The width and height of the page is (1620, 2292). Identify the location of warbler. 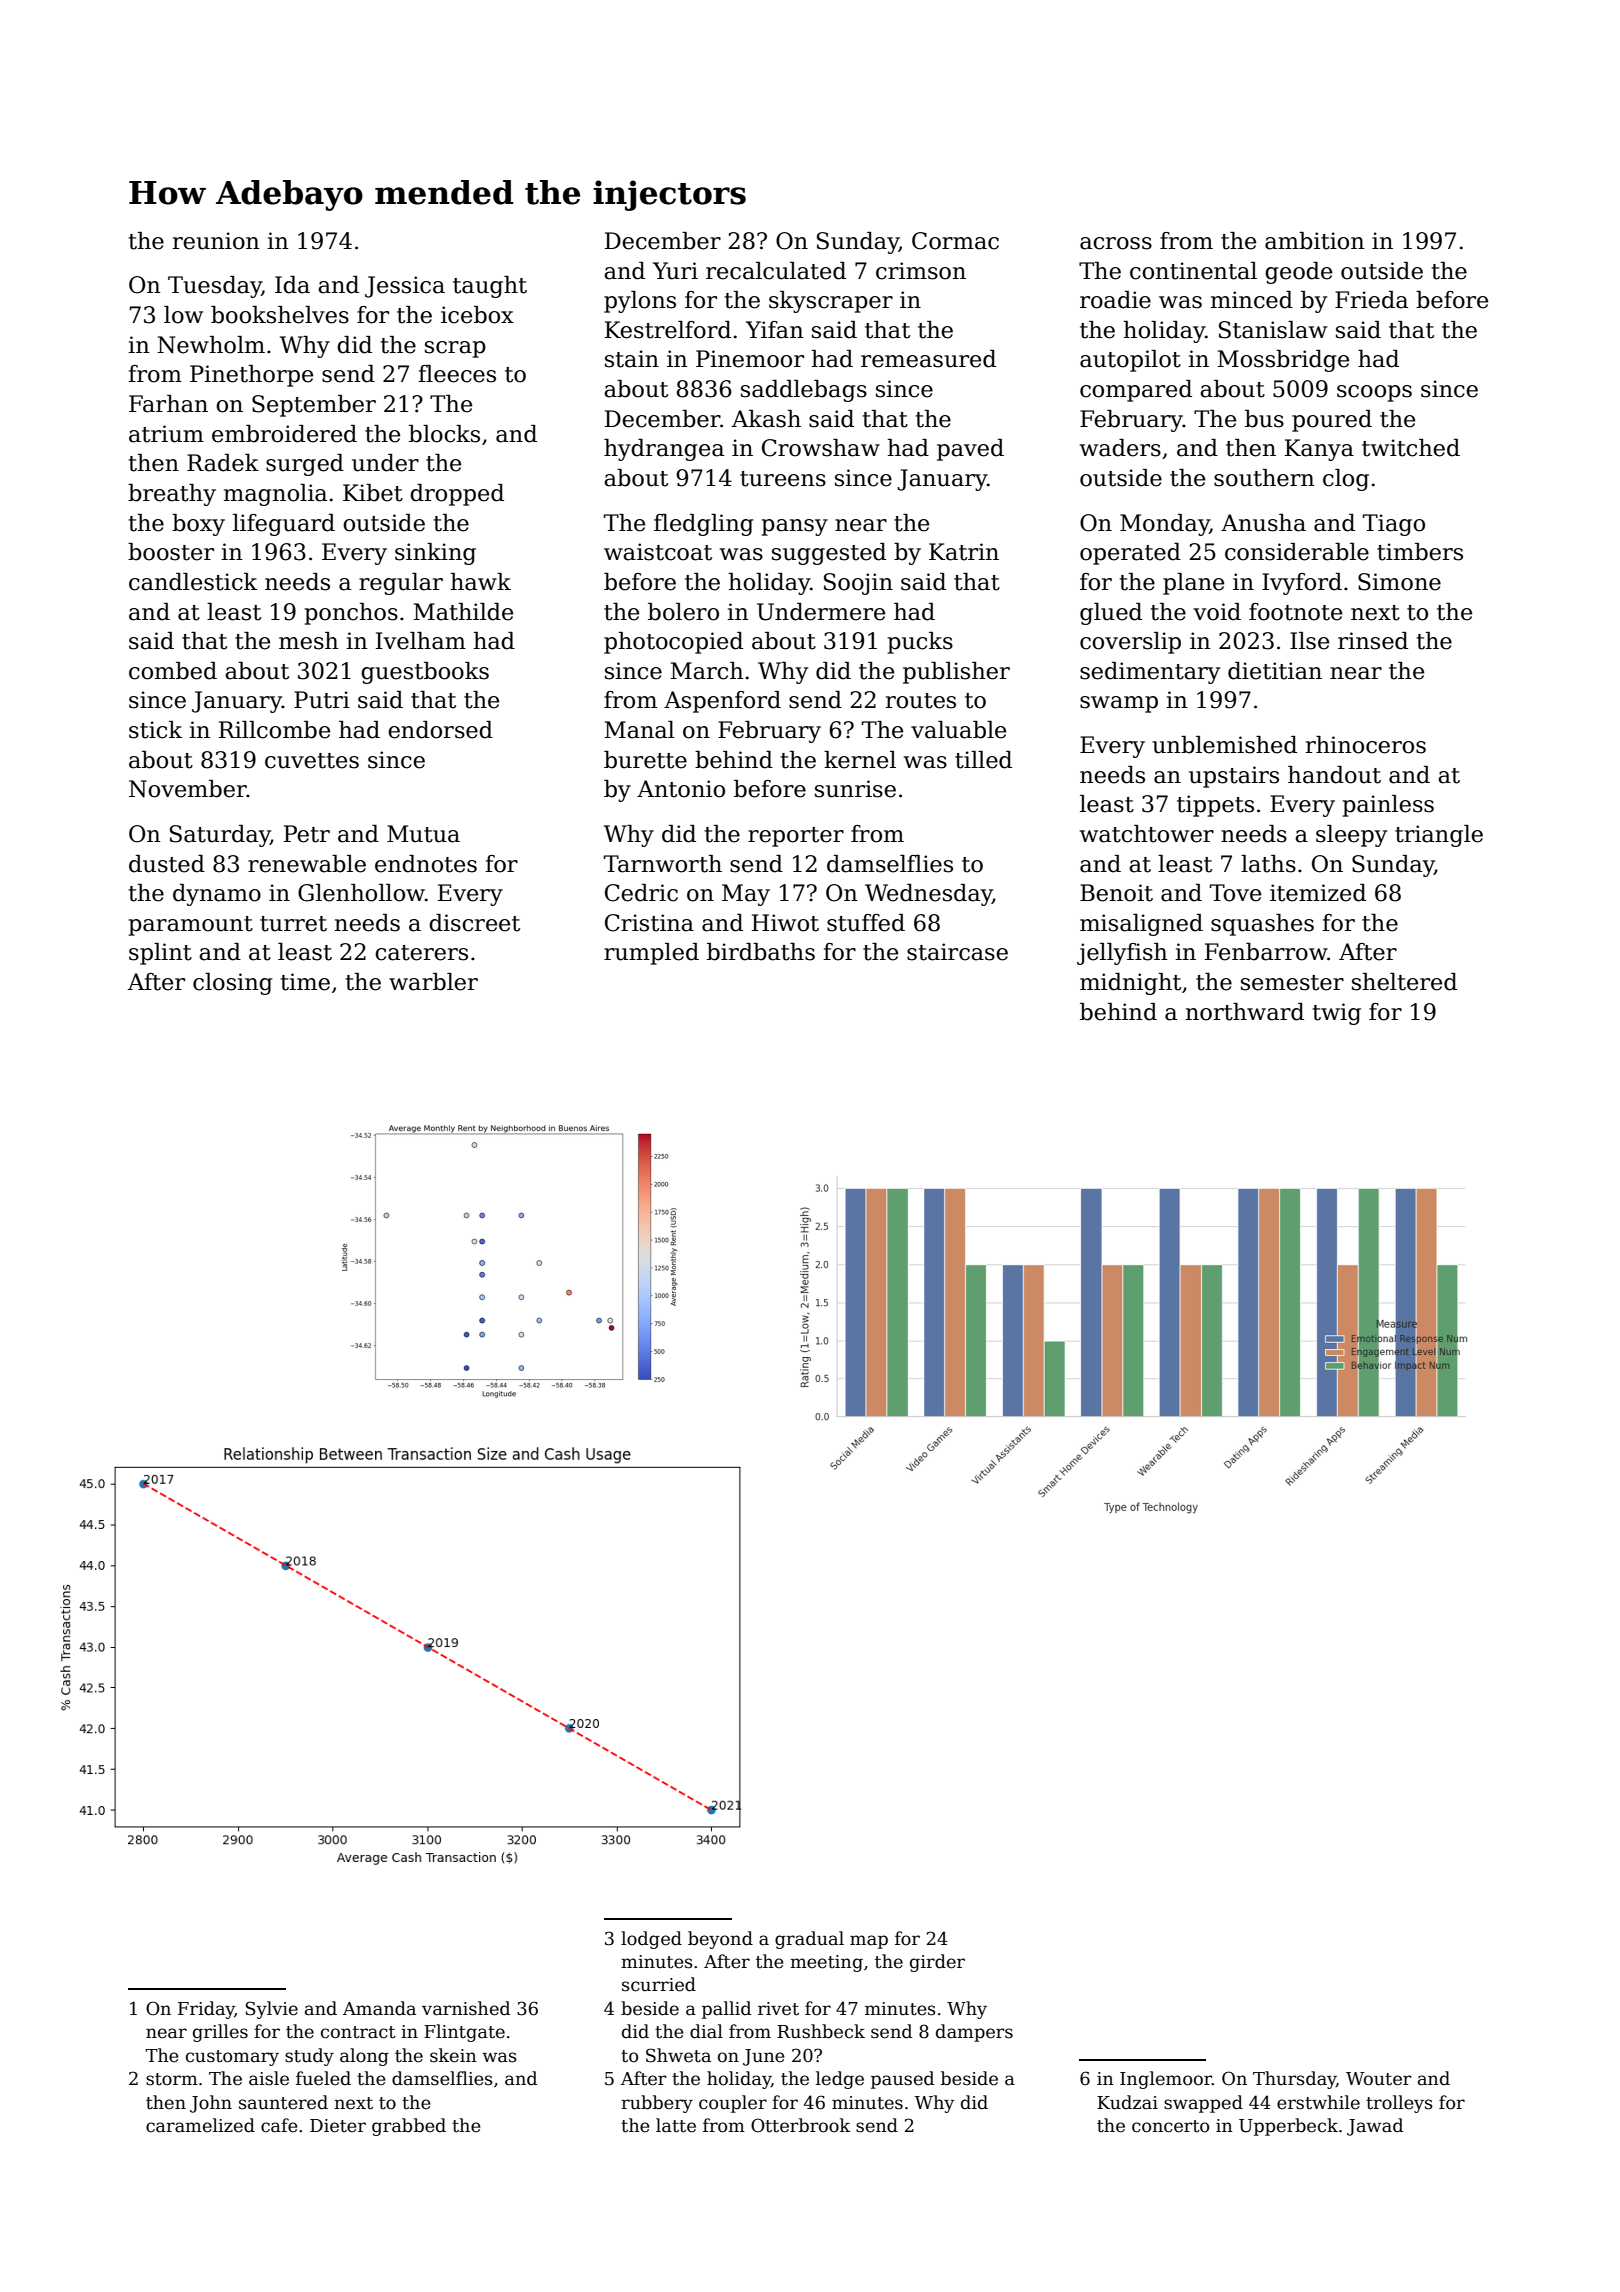
(433, 982).
